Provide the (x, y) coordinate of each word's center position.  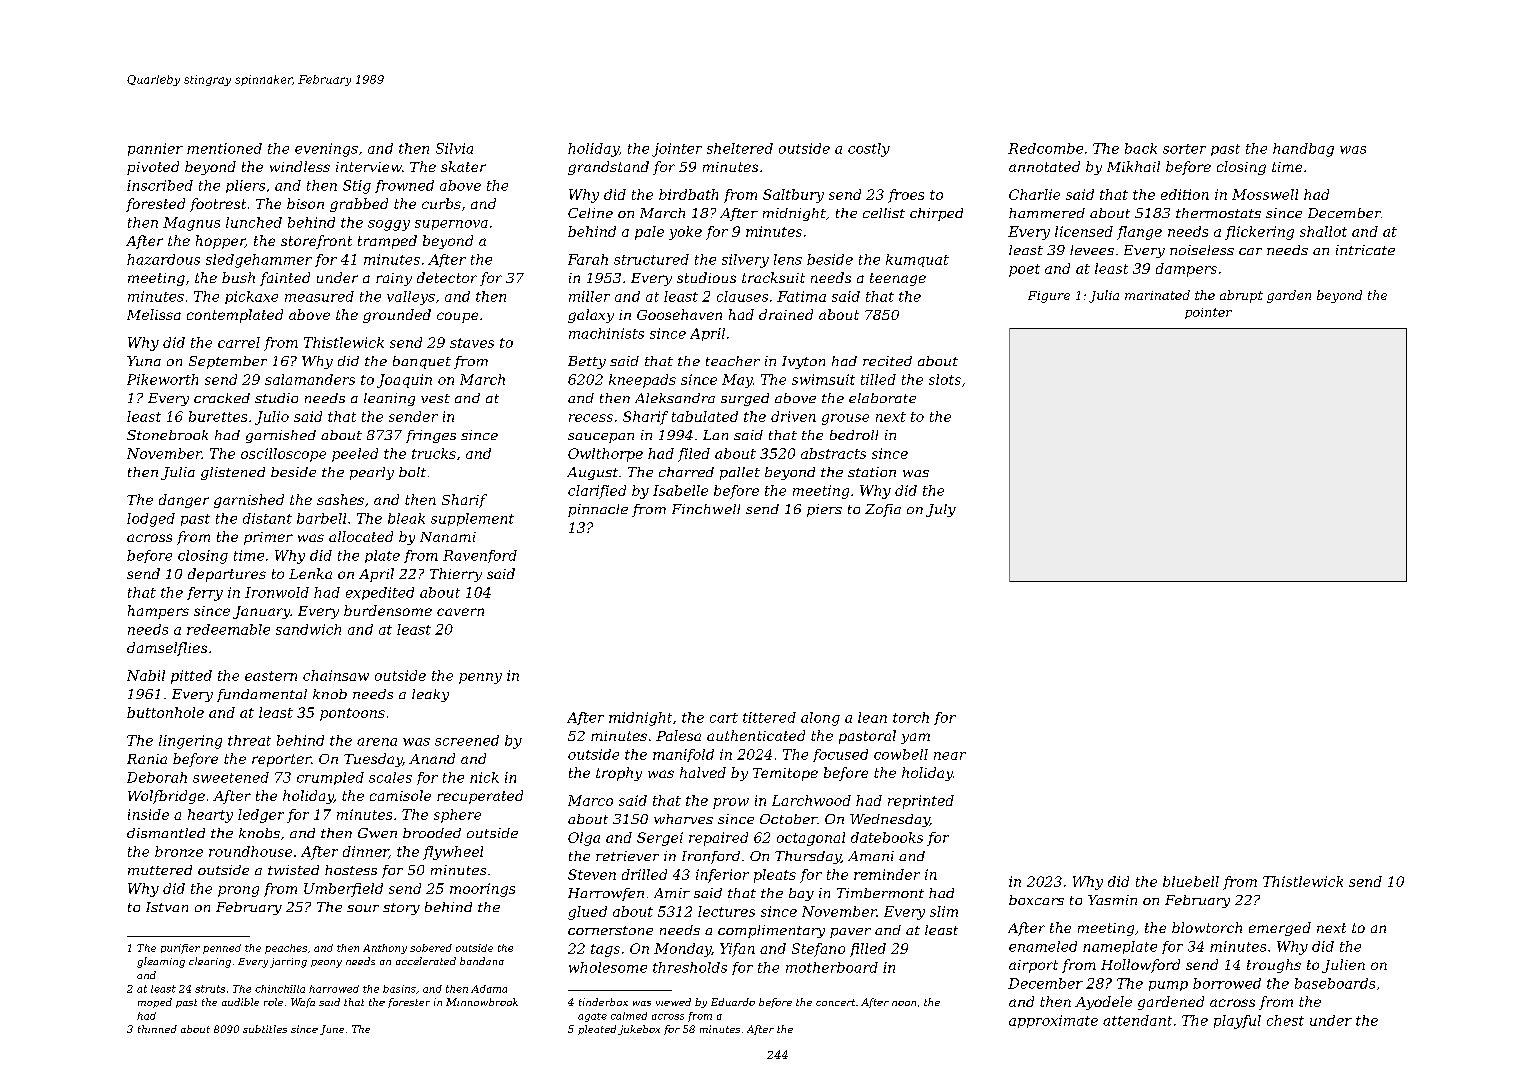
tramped (387, 242)
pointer (1208, 313)
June (332, 1030)
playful (1237, 1022)
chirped (936, 214)
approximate (1053, 1021)
